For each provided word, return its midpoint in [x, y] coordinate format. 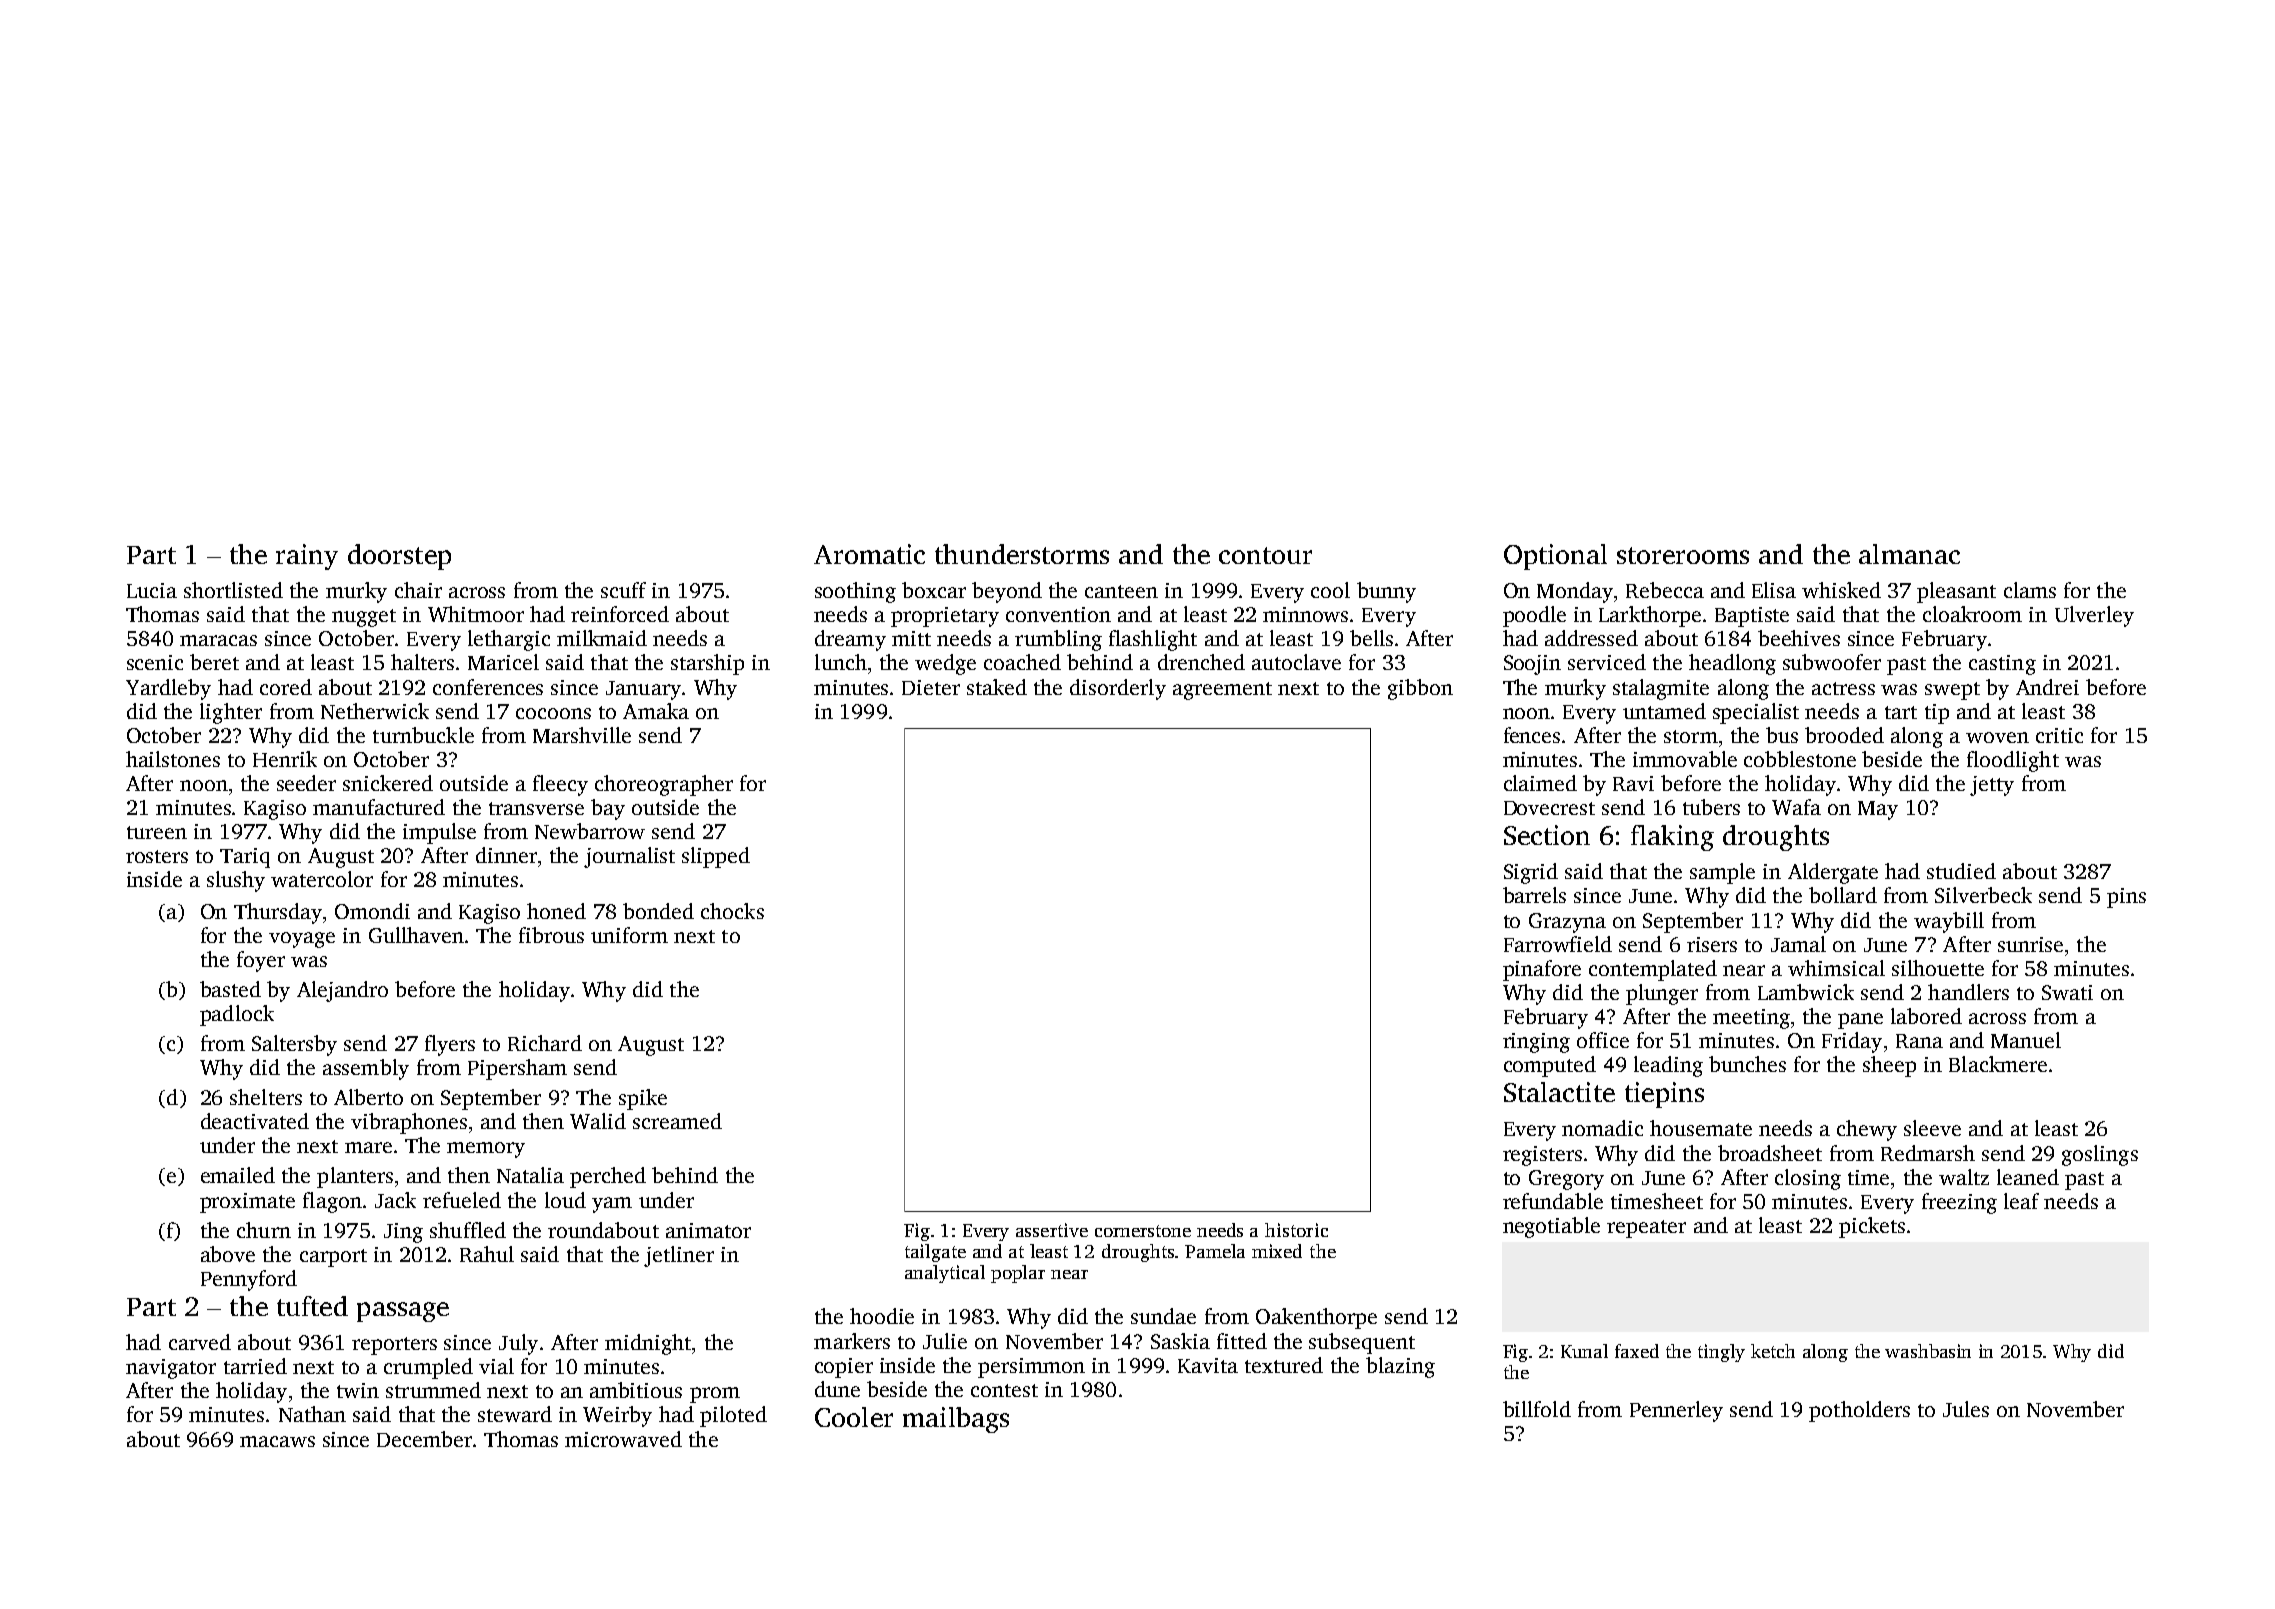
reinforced [620, 614]
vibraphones [409, 1123]
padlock [237, 1015]
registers [1542, 1156]
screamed [677, 1121]
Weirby [617, 1416]
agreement [1222, 691]
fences [1532, 735]
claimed [1540, 783]
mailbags [956, 1420]
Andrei [2047, 687]
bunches [1747, 1064]
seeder [306, 783]
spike [643, 1099]
